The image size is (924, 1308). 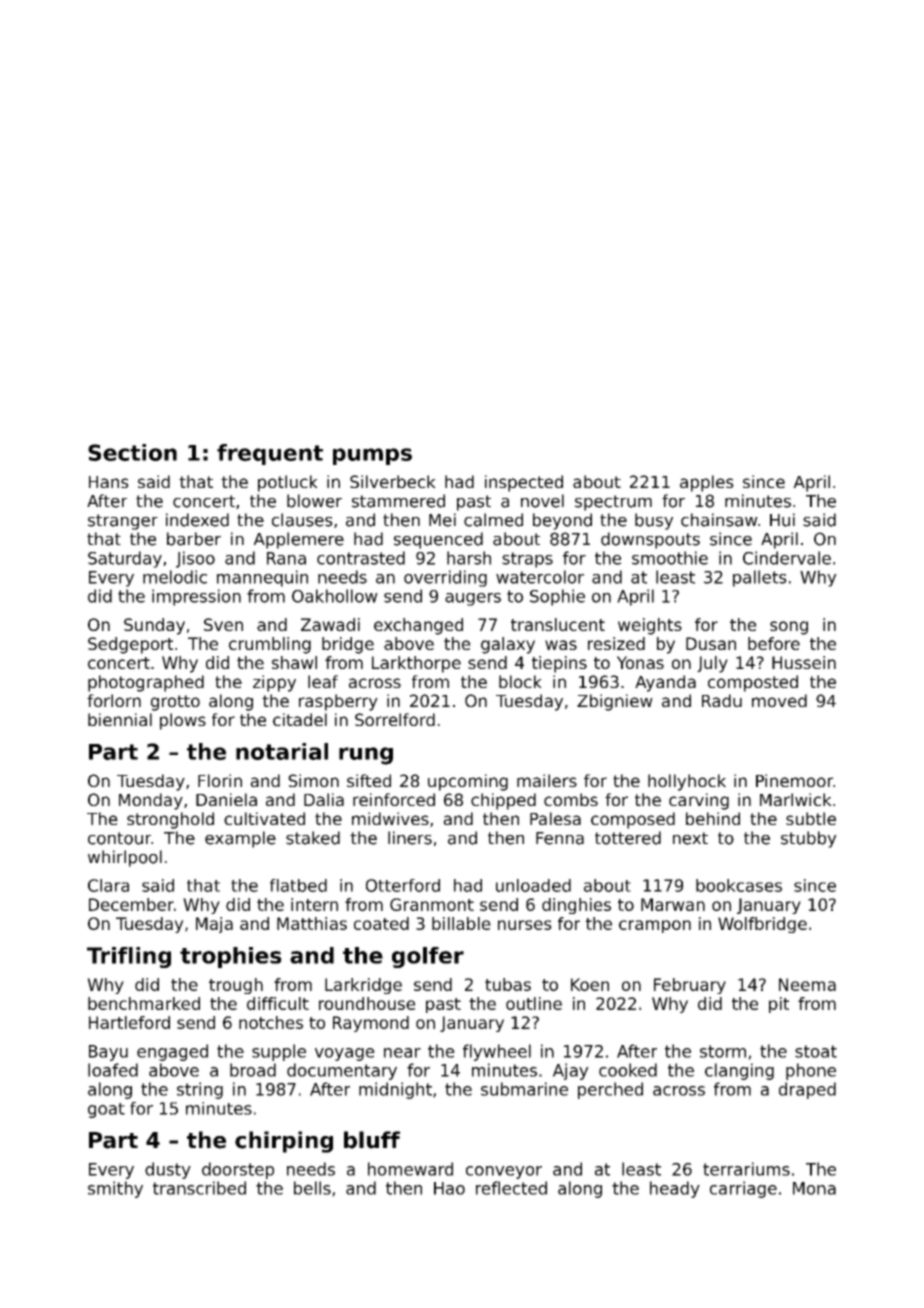 What do you see at coordinates (130, 645) in the screenshot?
I see `Sedgeport` at bounding box center [130, 645].
